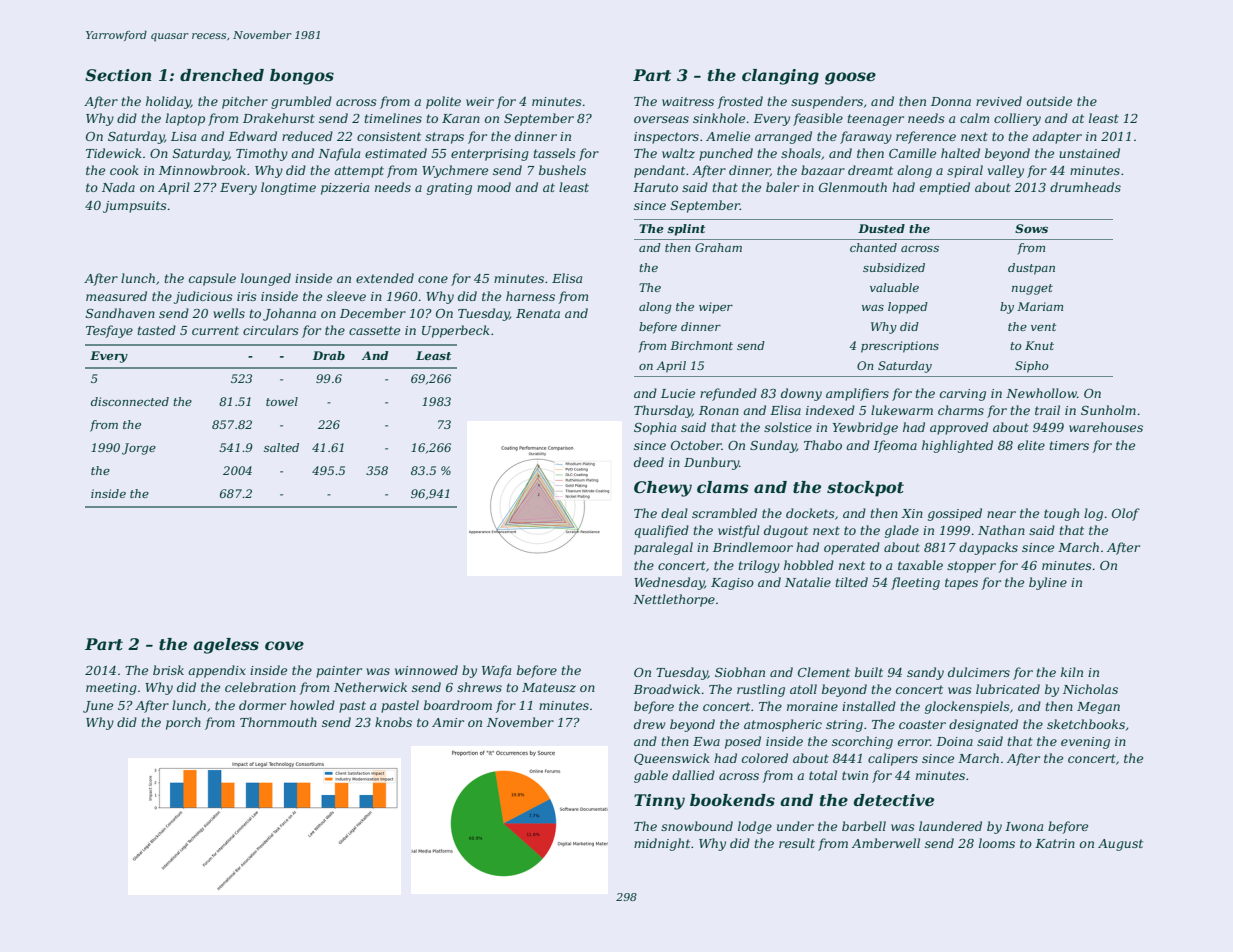  I want to click on cassette, so click(374, 330).
